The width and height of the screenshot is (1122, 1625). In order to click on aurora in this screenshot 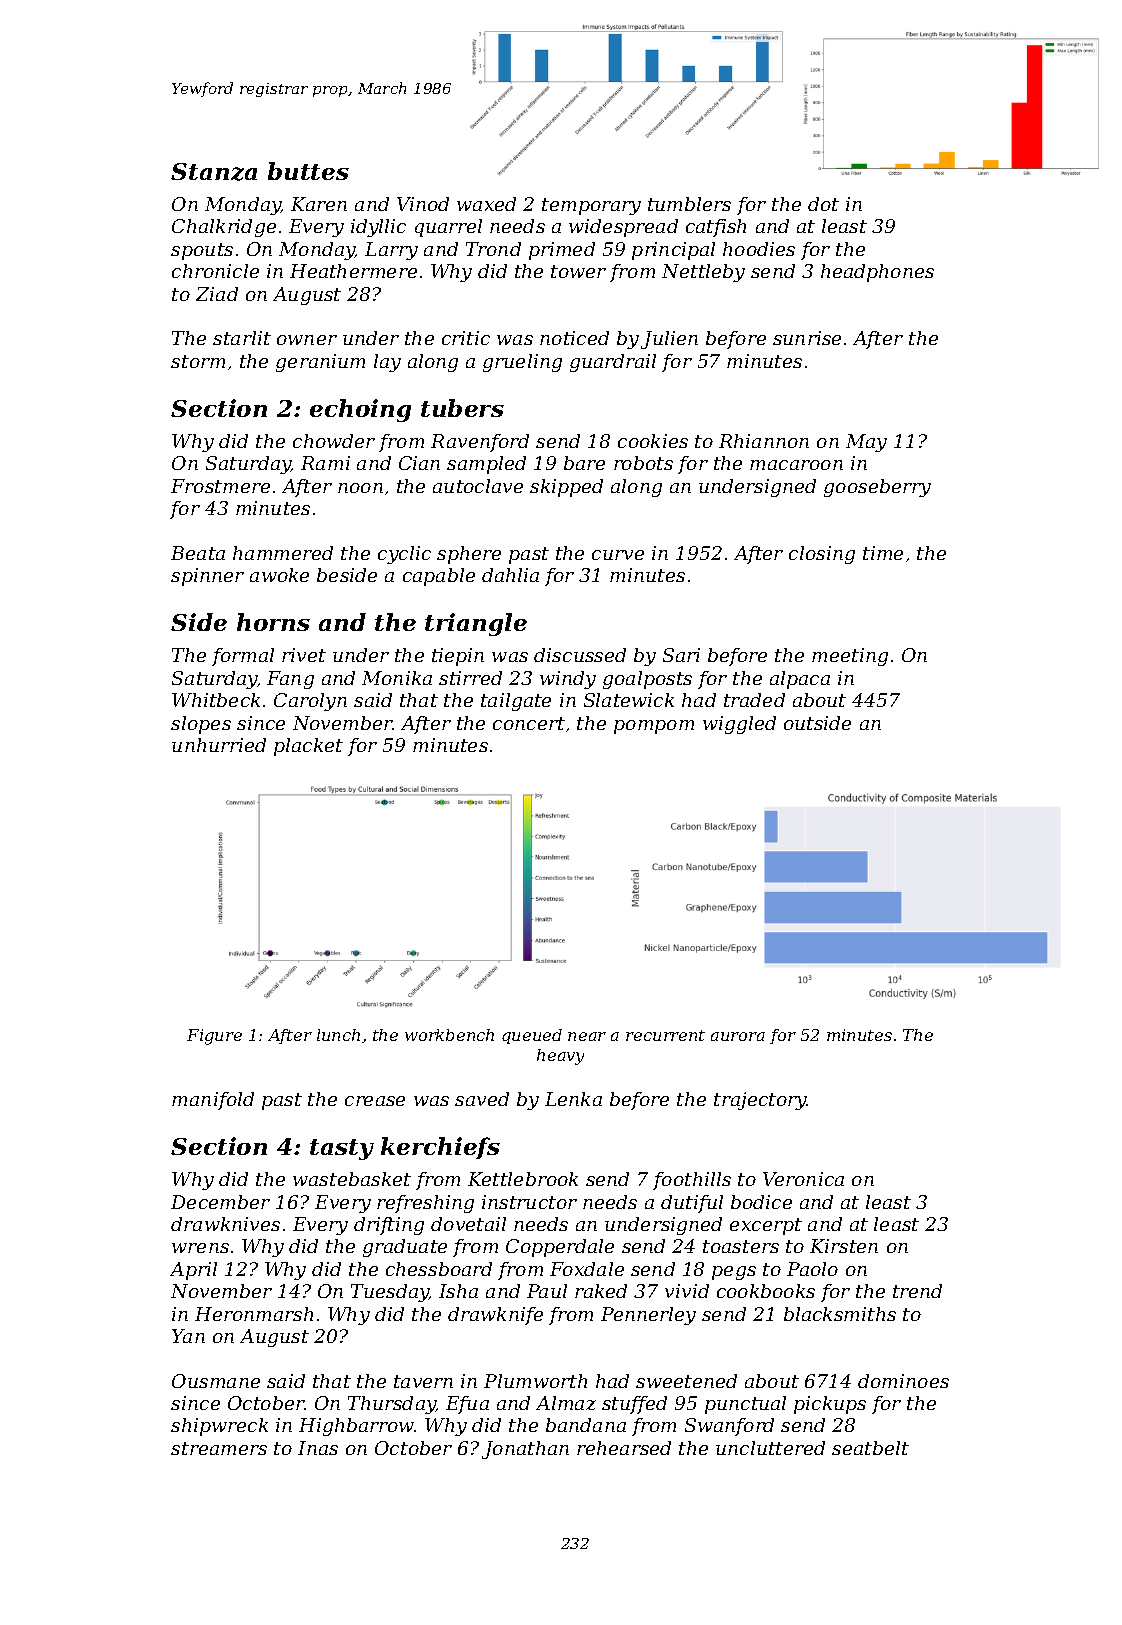, I will do `click(738, 1036)`.
